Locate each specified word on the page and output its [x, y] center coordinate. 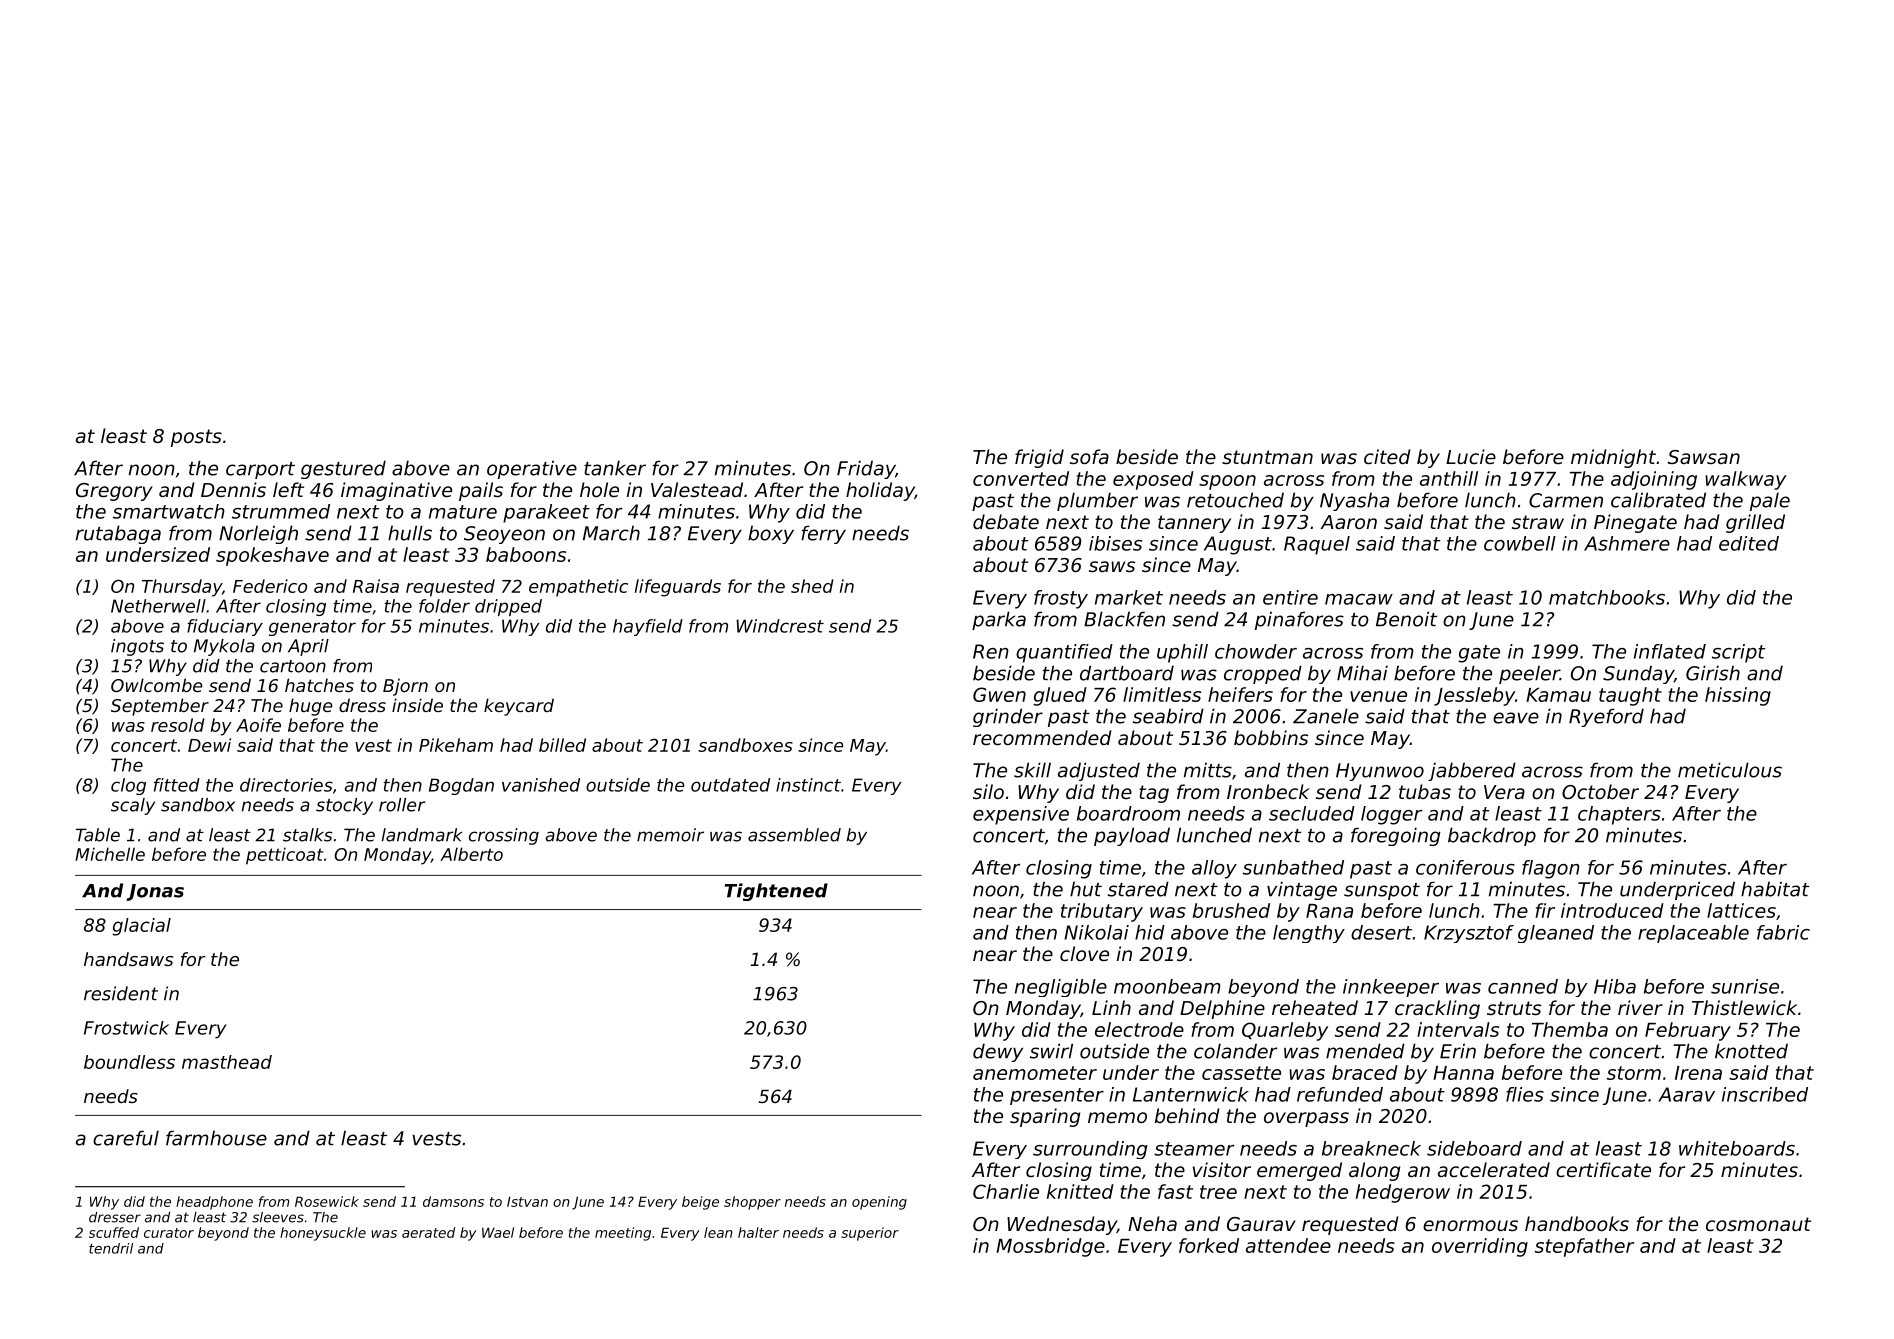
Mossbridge [1050, 1247]
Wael [498, 1232]
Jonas [155, 892]
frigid [1039, 458]
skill [1032, 770]
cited [1387, 456]
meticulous [1730, 770]
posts [196, 438]
